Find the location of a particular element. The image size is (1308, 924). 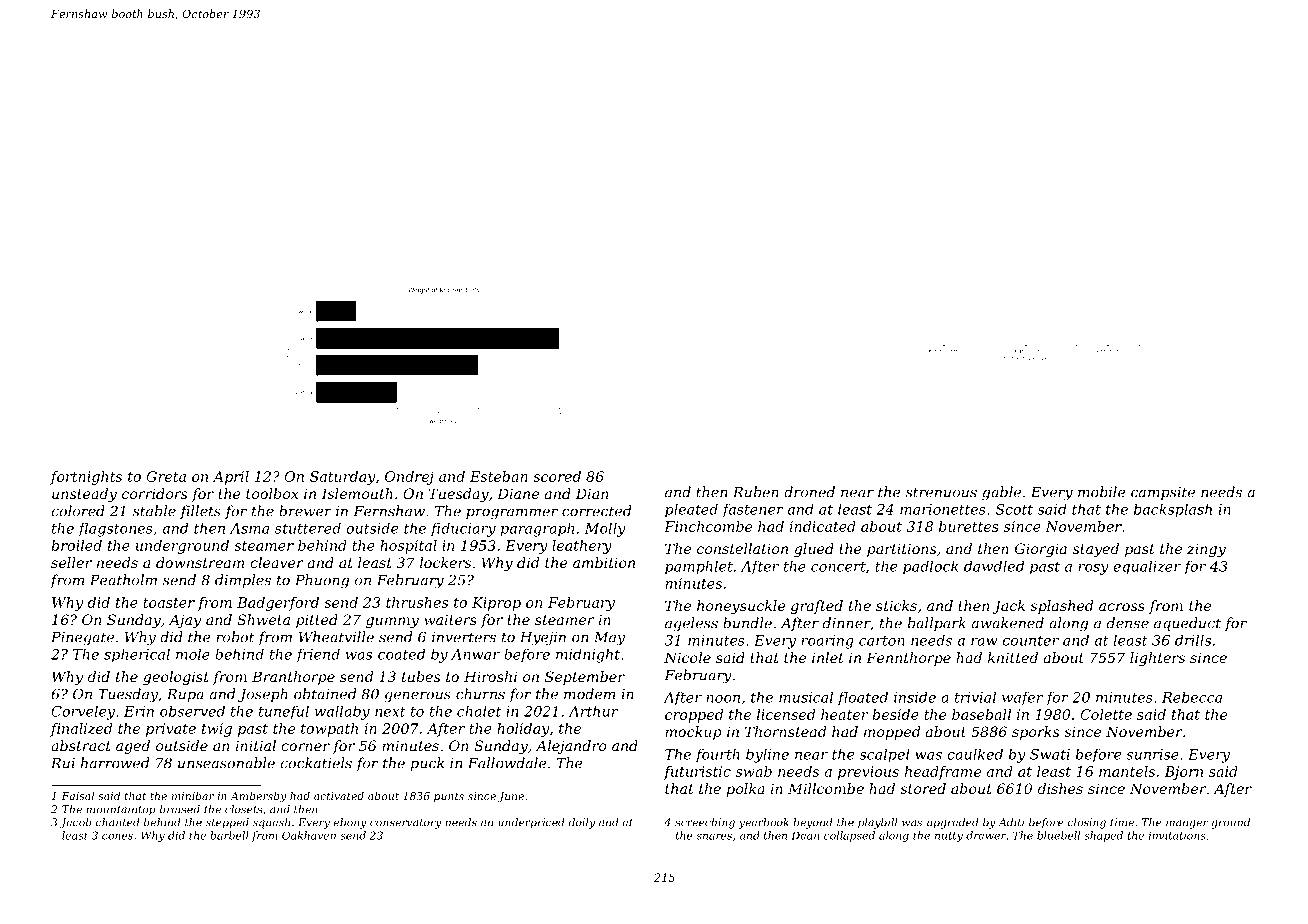

Rebecca is located at coordinates (1192, 697).
